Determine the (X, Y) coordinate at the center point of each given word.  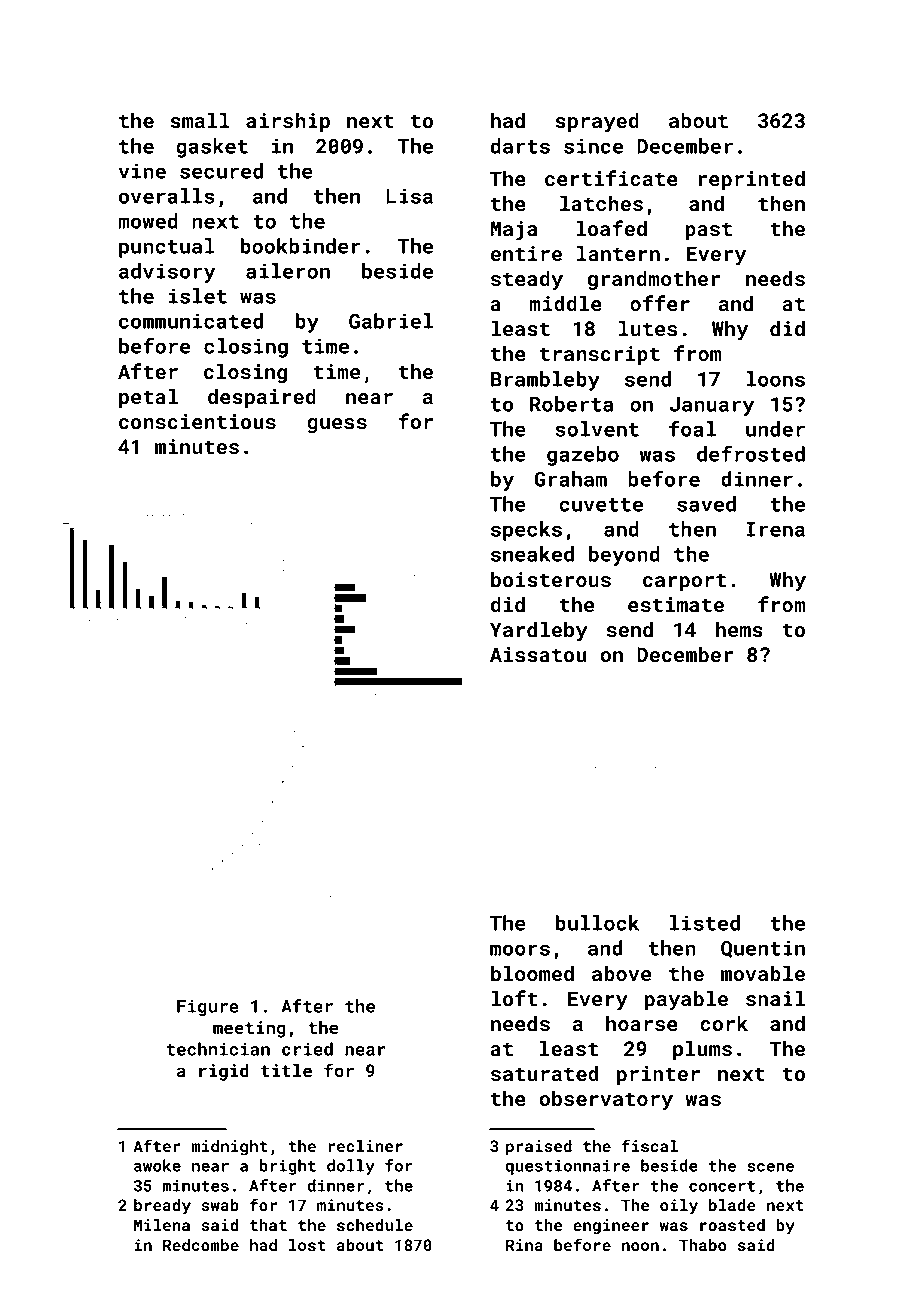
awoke (157, 1165)
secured (221, 171)
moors (520, 950)
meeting (249, 1029)
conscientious (197, 421)
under (775, 429)
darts (520, 146)
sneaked (532, 554)
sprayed (597, 122)
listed (705, 923)
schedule (375, 1225)
